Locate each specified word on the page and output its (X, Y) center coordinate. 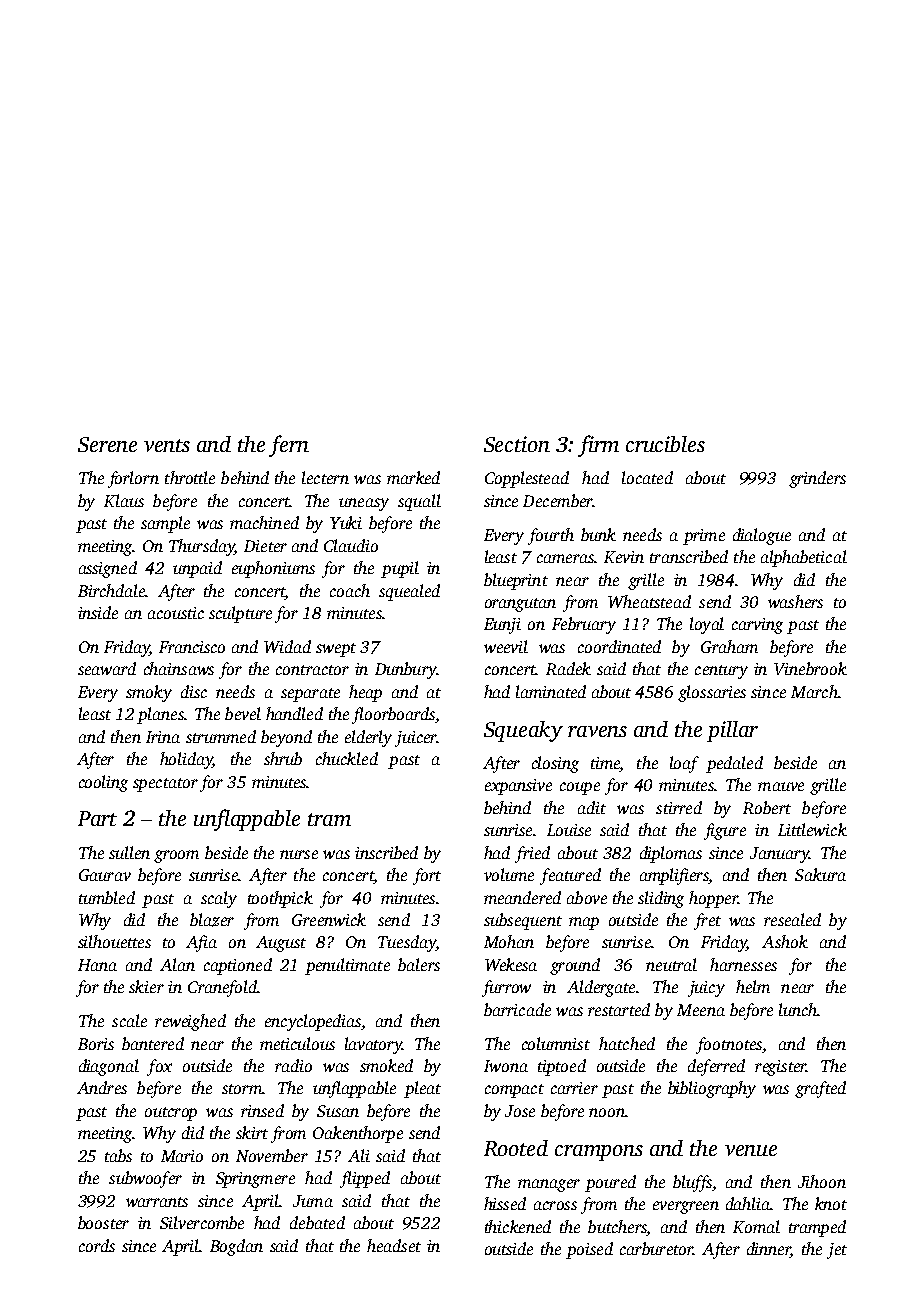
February (584, 625)
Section (517, 444)
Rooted (516, 1148)
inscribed (386, 852)
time (605, 763)
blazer (212, 920)
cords (97, 1245)
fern (289, 446)
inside (98, 612)
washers (795, 601)
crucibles (665, 444)
